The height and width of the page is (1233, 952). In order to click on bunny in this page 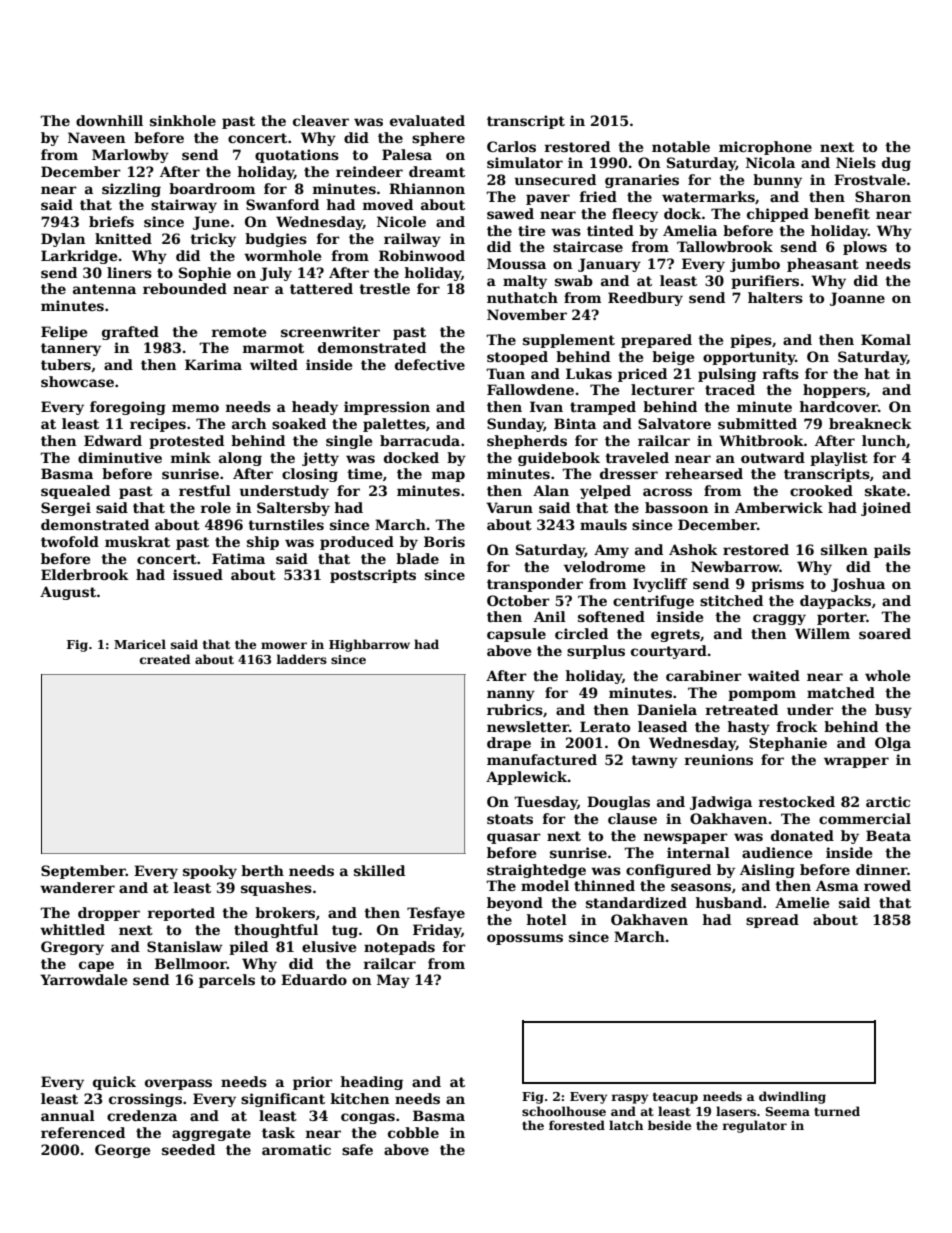, I will do `click(777, 181)`.
